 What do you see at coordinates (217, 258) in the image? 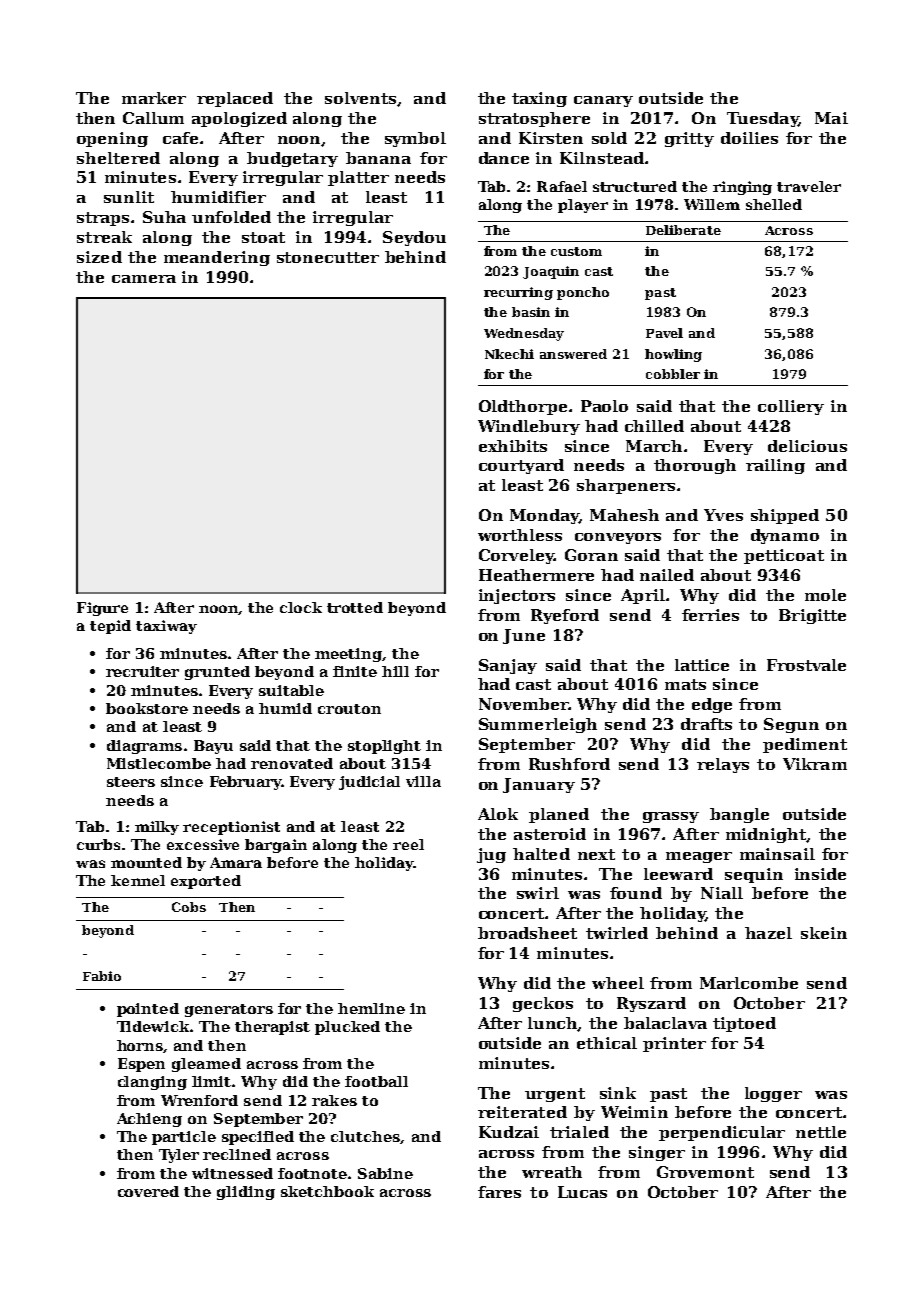
I see `meandering` at bounding box center [217, 258].
